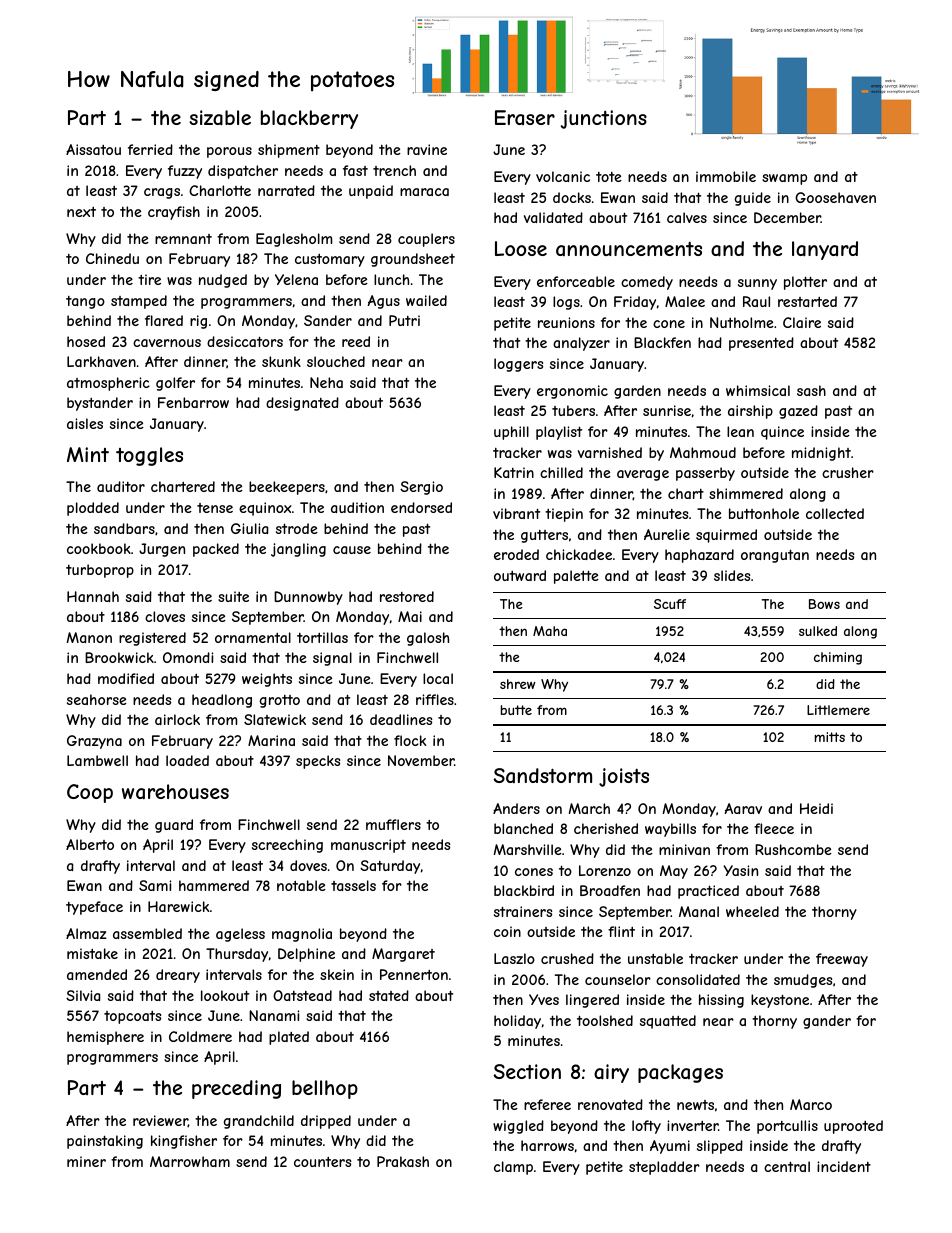  What do you see at coordinates (784, 179) in the screenshot?
I see `swamp` at bounding box center [784, 179].
